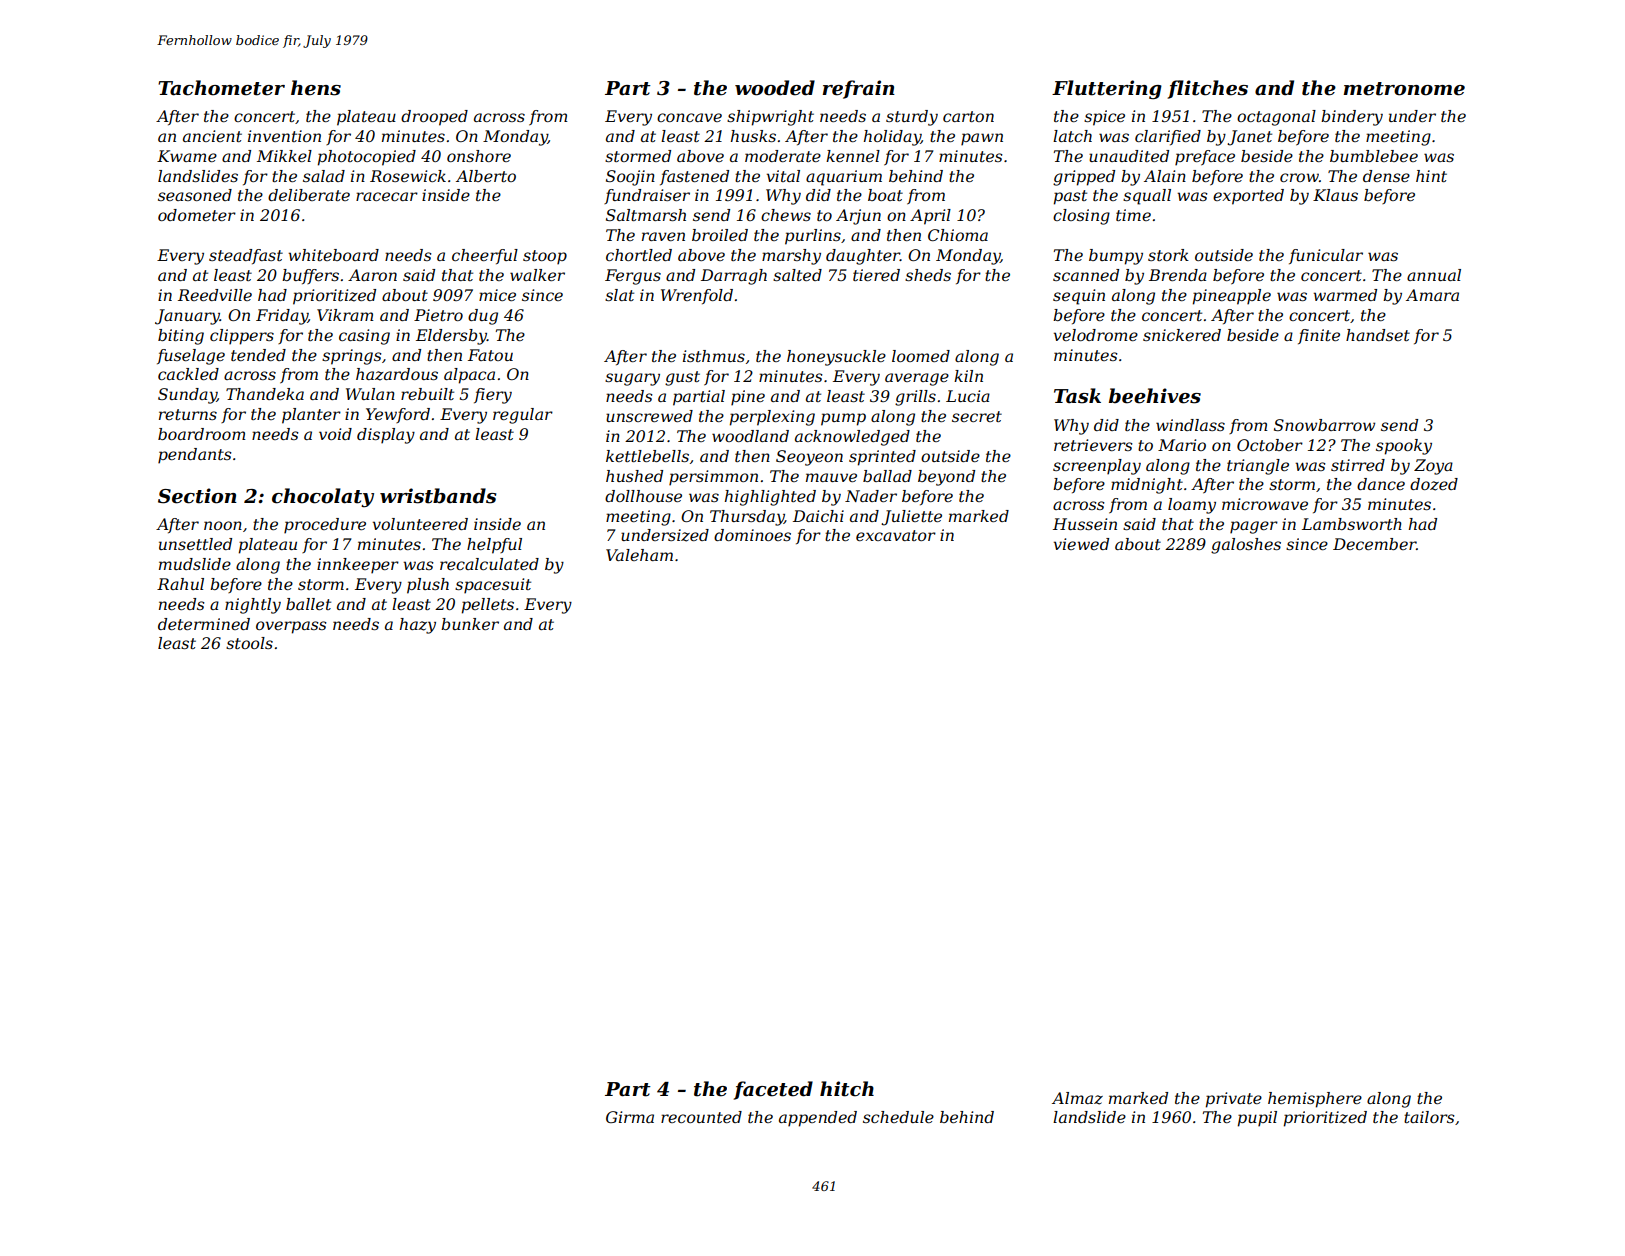 This document has height=1256, width=1625. What do you see at coordinates (1404, 89) in the document?
I see `metronome` at bounding box center [1404, 89].
